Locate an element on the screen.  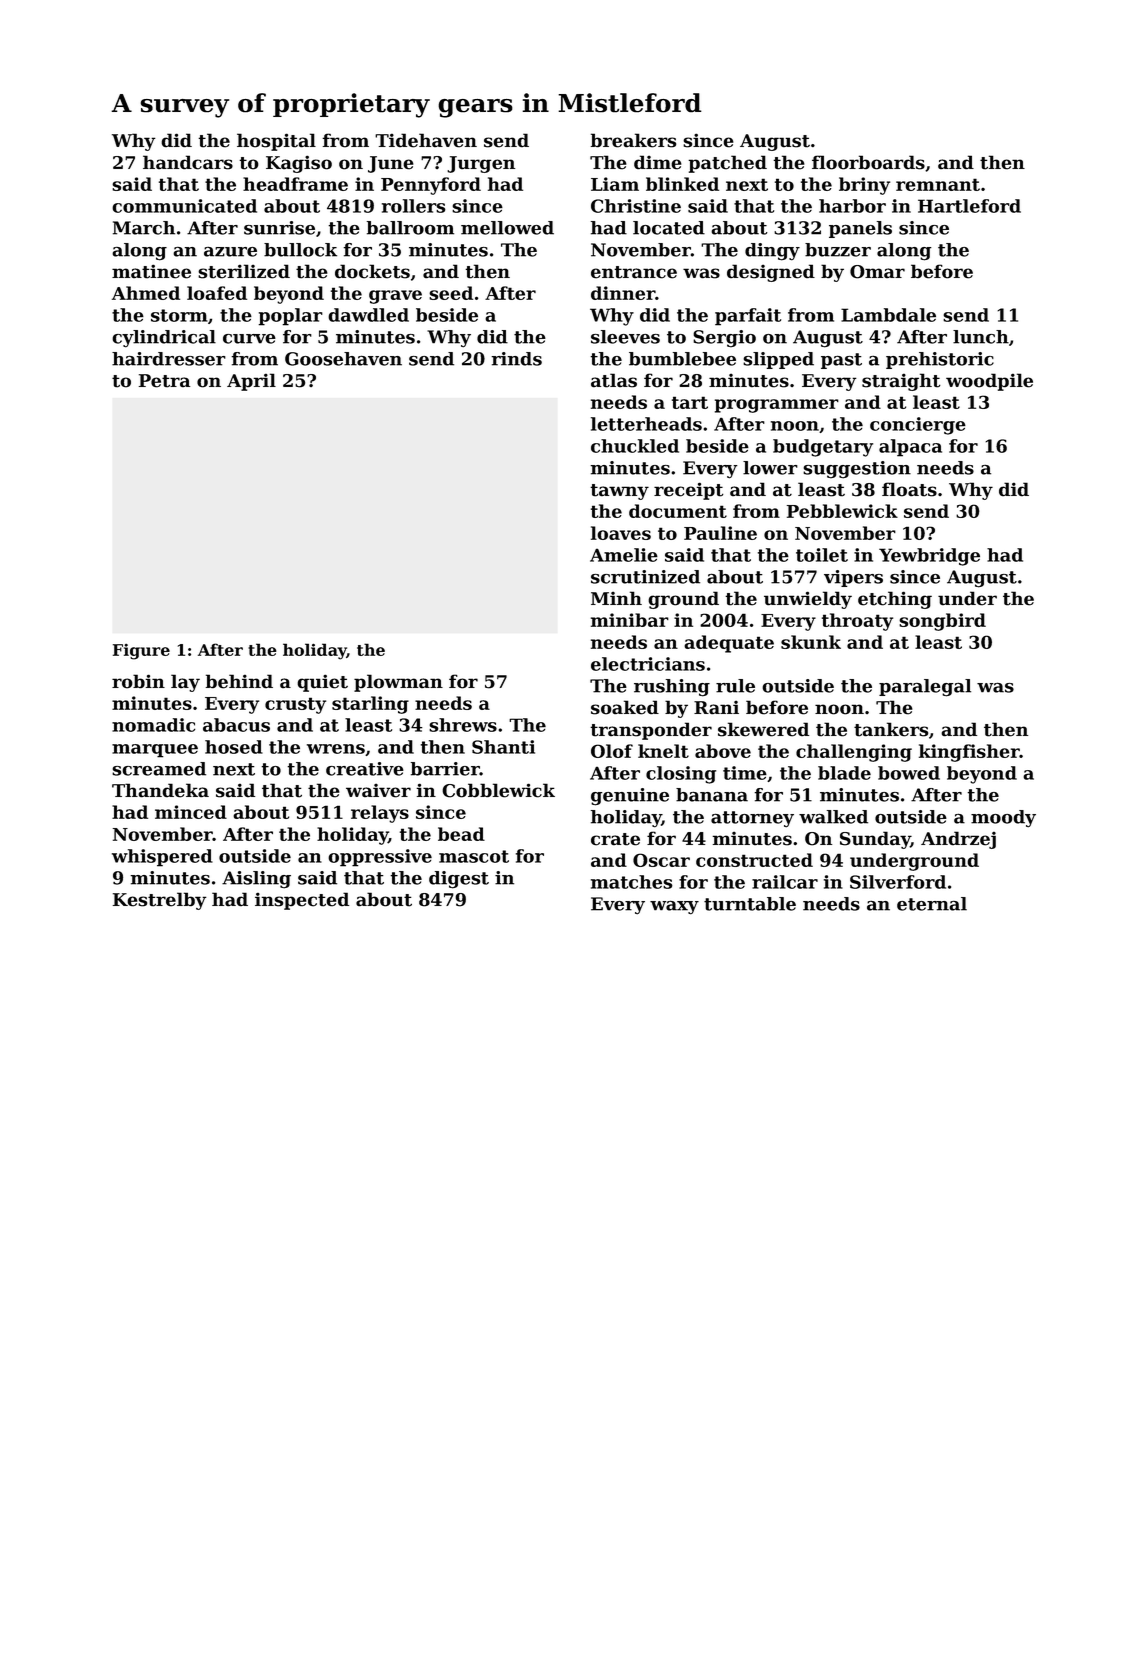
robin is located at coordinates (138, 681).
